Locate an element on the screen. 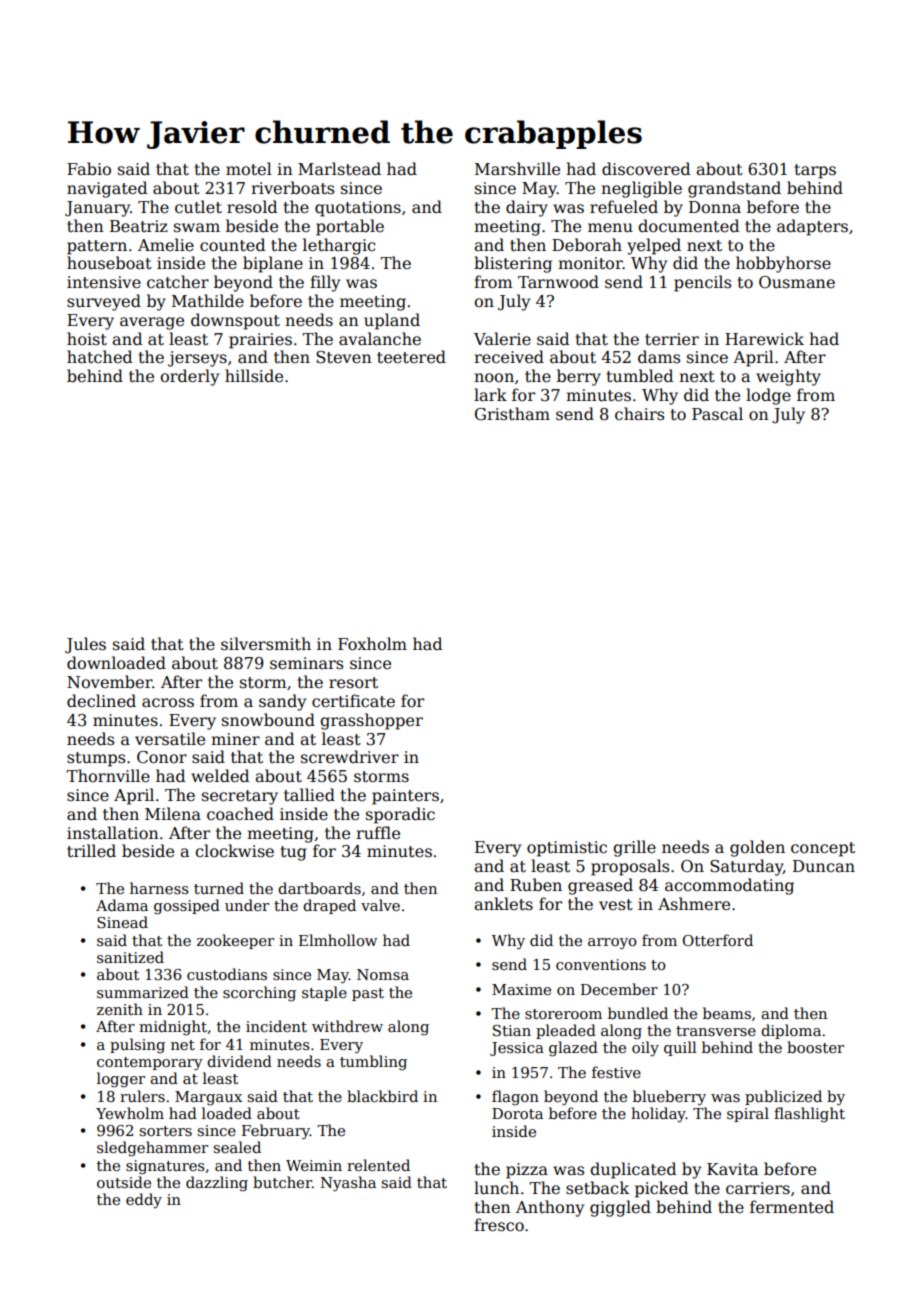 This screenshot has width=924, height=1314. Gristham is located at coordinates (512, 413).
